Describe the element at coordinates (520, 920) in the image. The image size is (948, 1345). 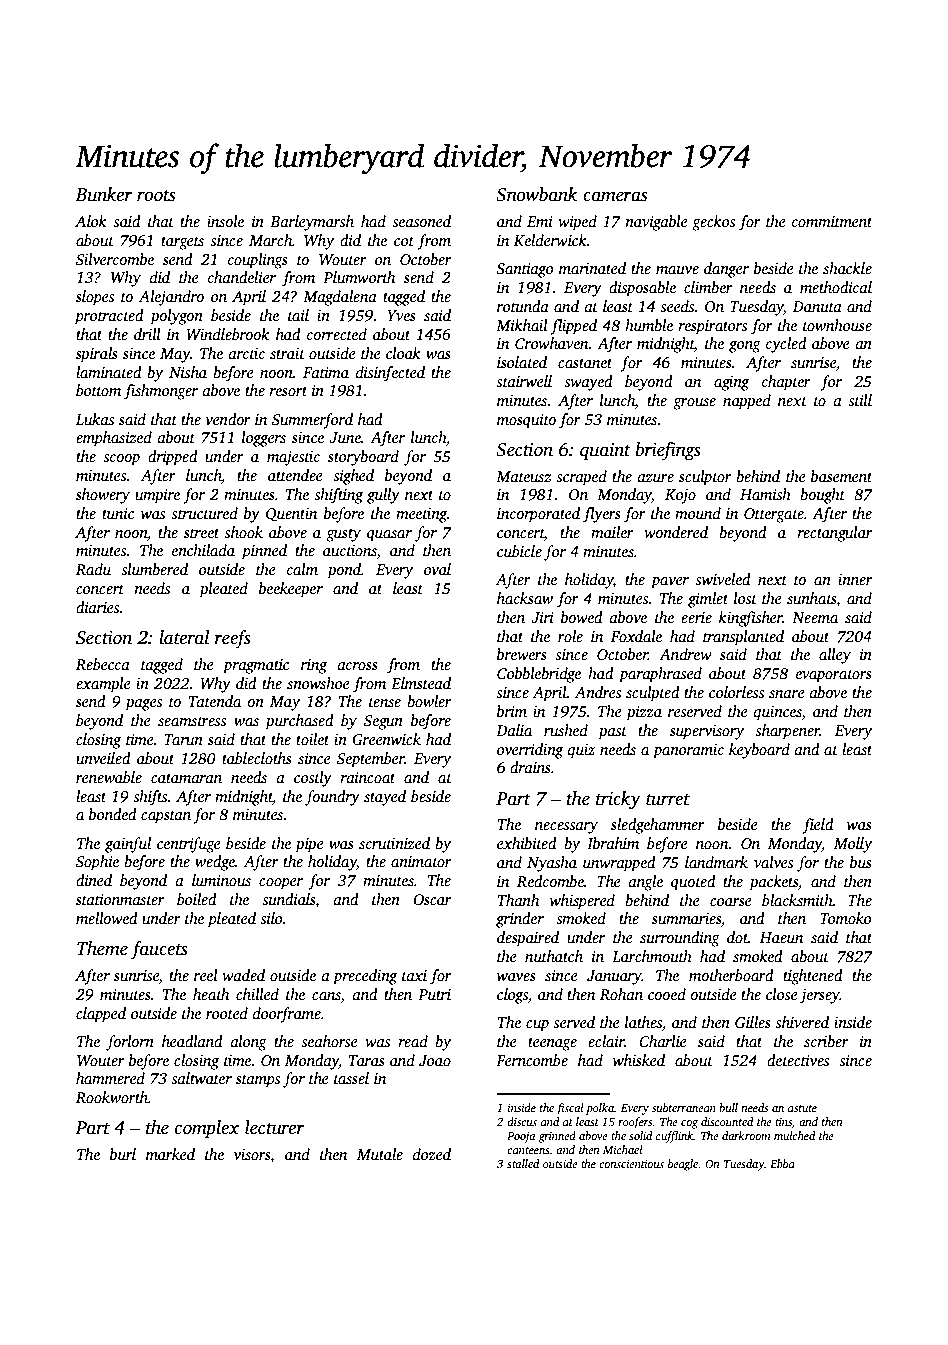
I see `grinder` at that location.
